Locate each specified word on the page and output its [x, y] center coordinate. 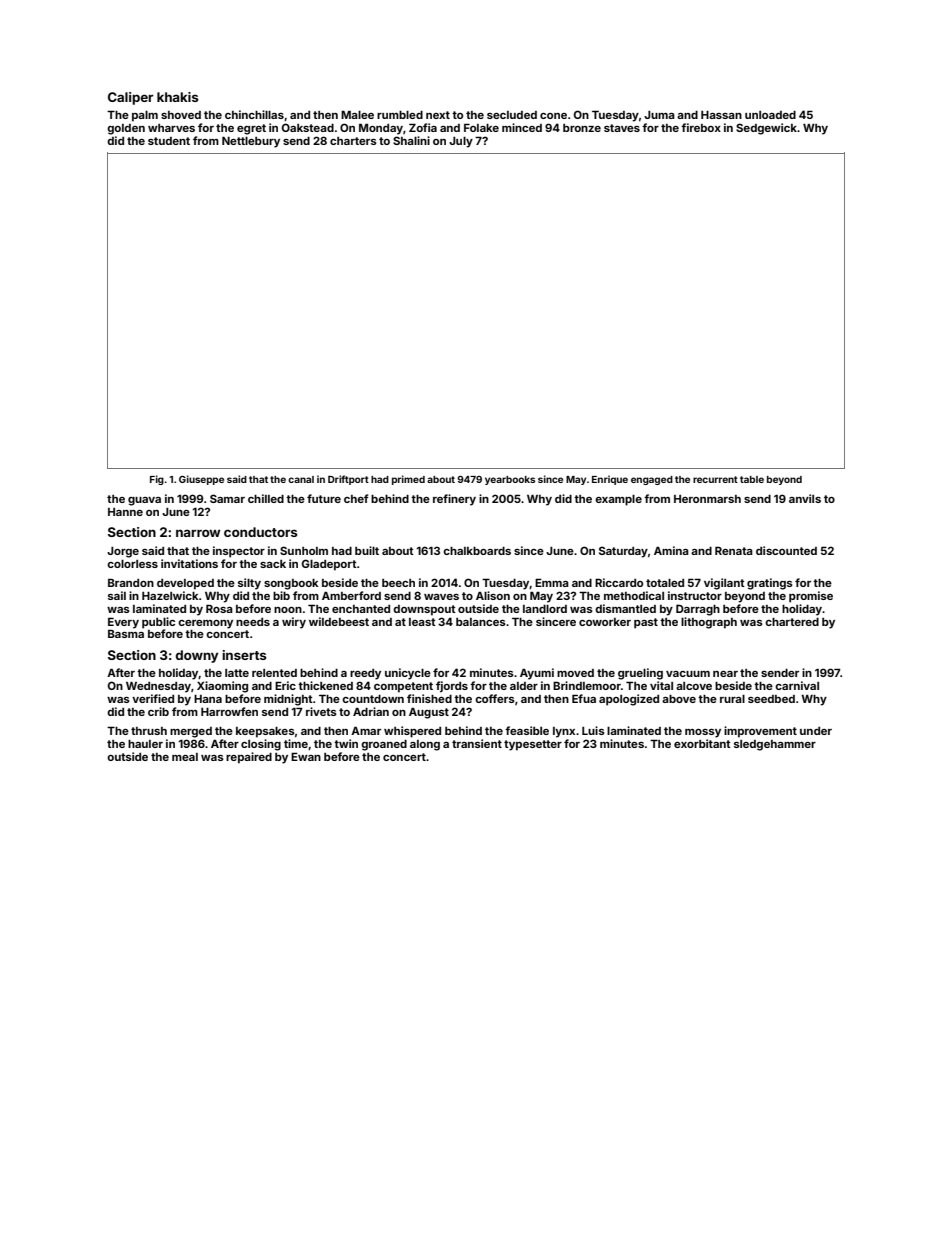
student [169, 141]
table [752, 479]
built [367, 550]
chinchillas [254, 114]
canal [301, 479]
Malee [357, 114]
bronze [582, 128]
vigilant [724, 584]
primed [408, 480]
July [461, 142]
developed [185, 584]
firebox [701, 127]
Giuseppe [201, 480]
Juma [659, 115]
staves [622, 128]
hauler [145, 744]
